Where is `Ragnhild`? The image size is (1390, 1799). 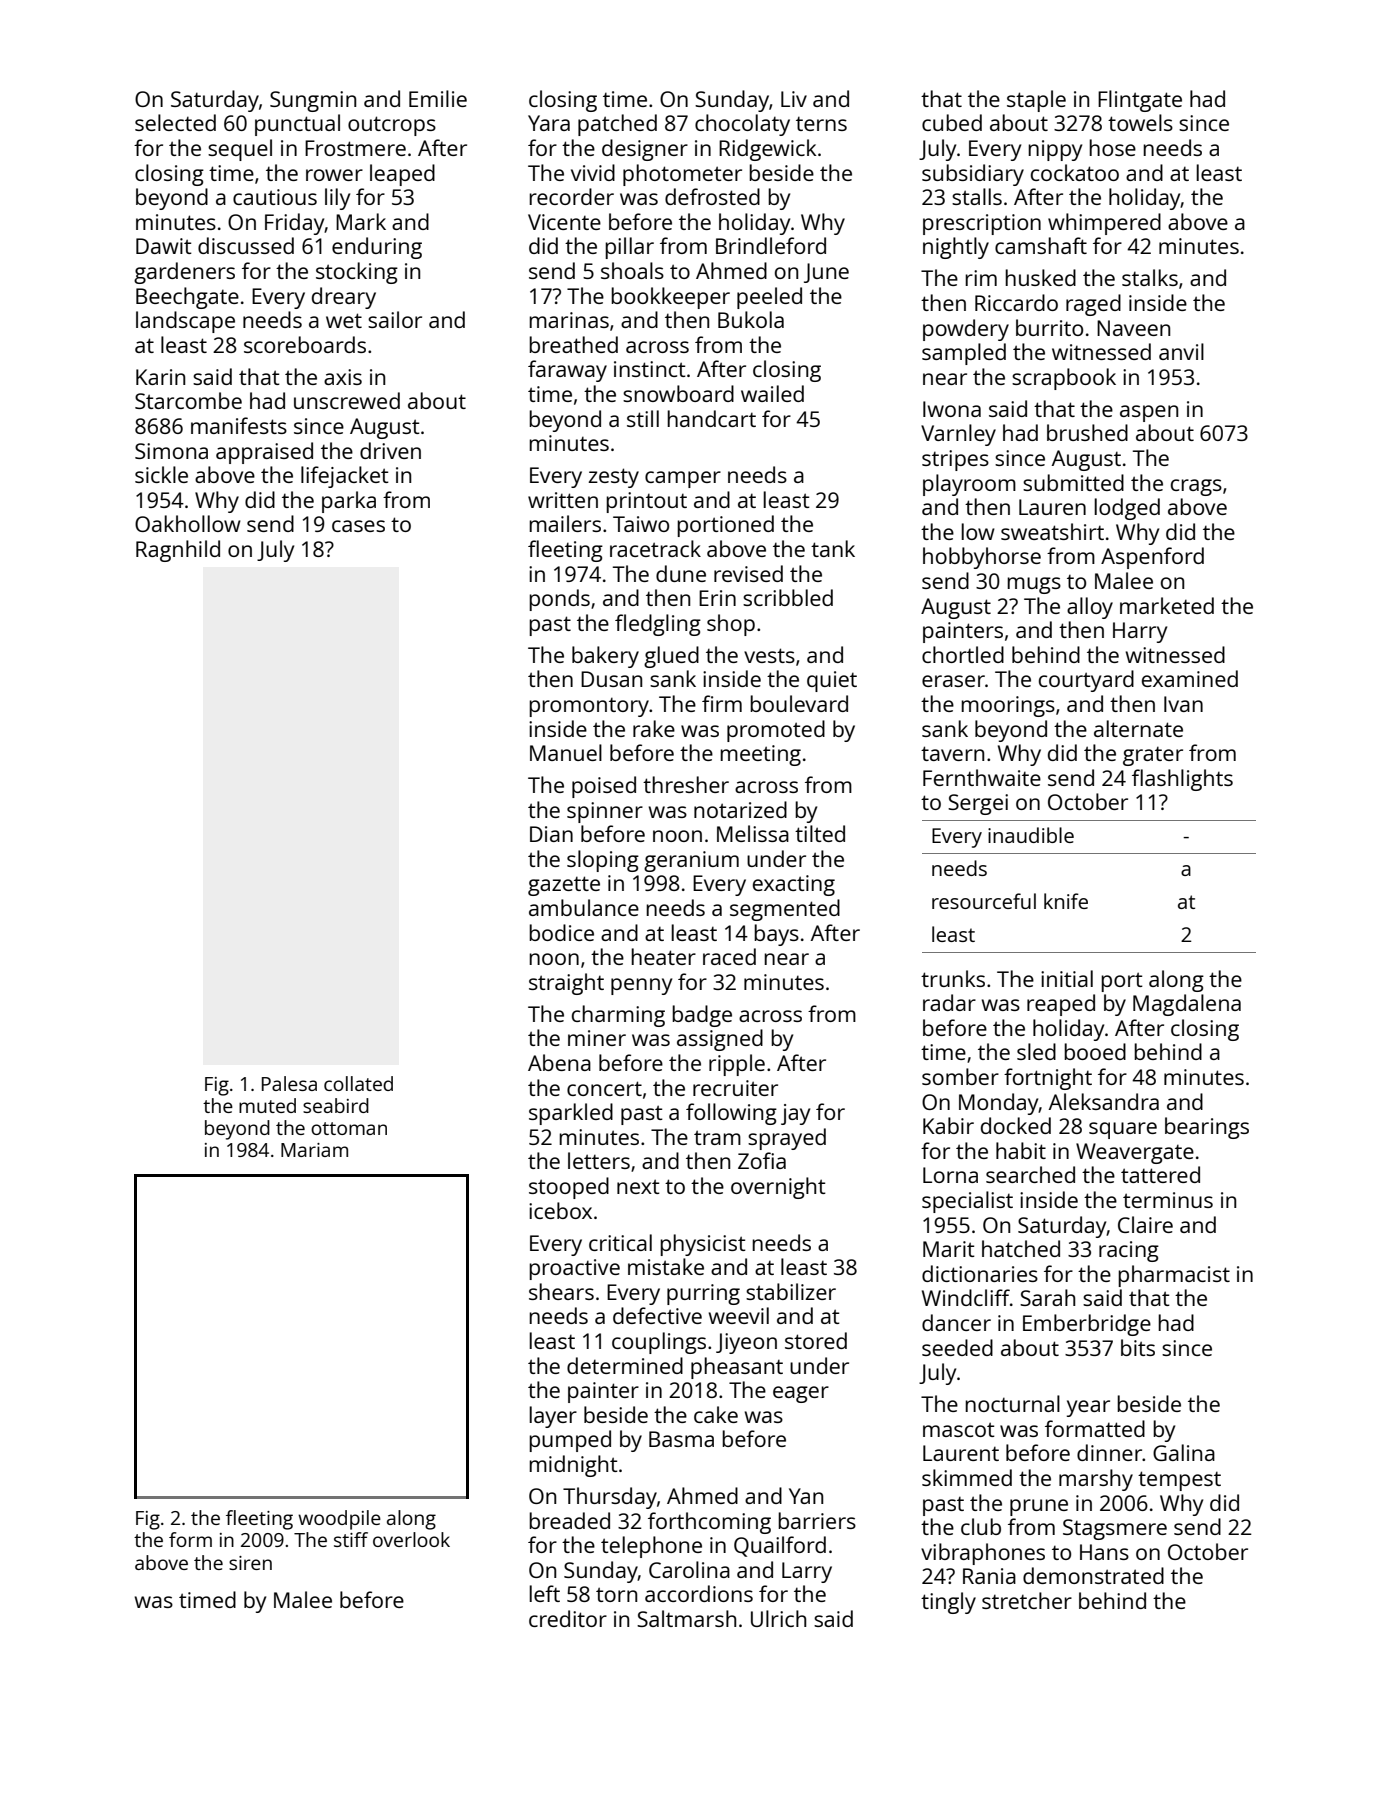
Ragnhild is located at coordinates (178, 551).
